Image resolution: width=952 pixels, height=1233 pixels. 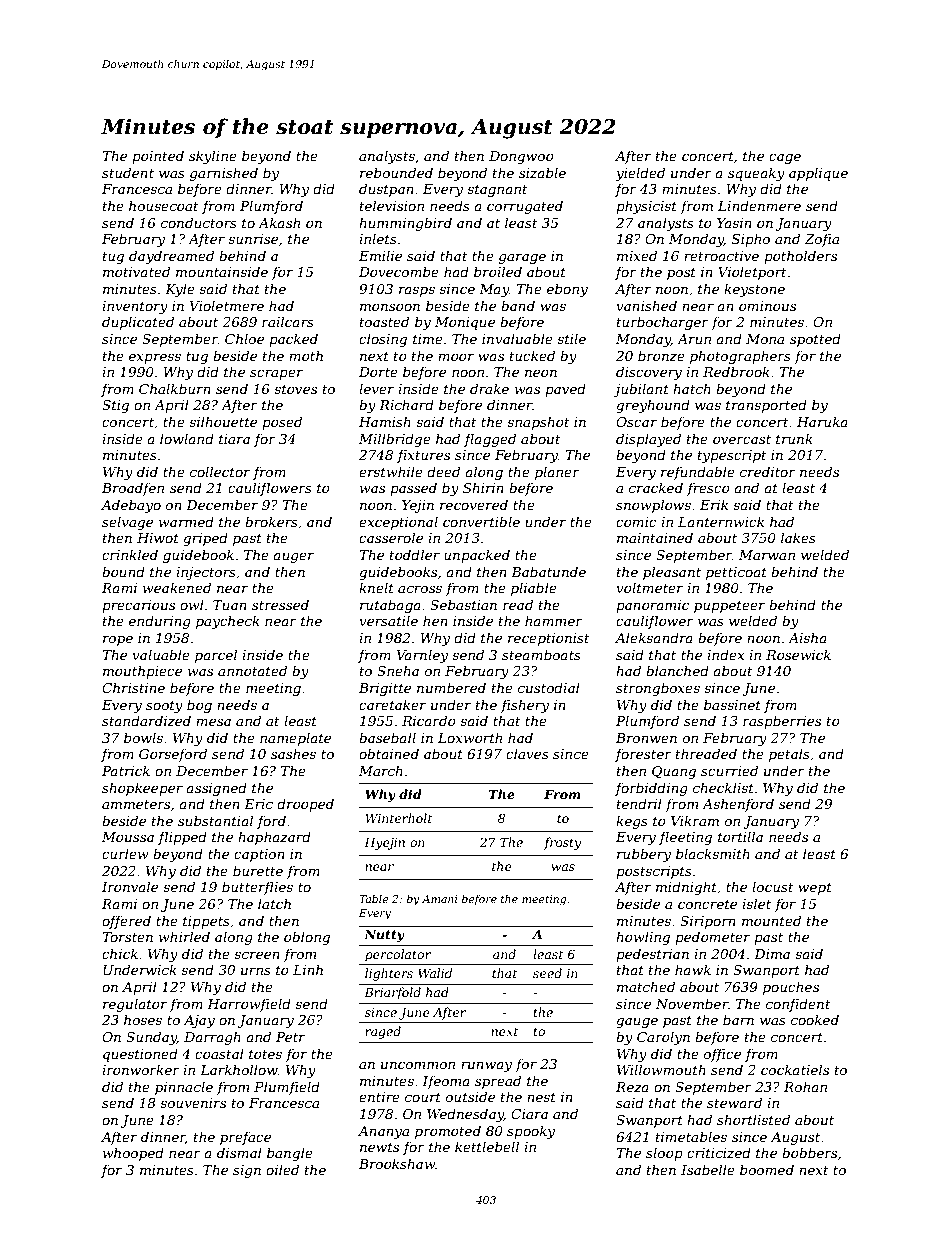 What do you see at coordinates (637, 1022) in the image?
I see `gauge` at bounding box center [637, 1022].
